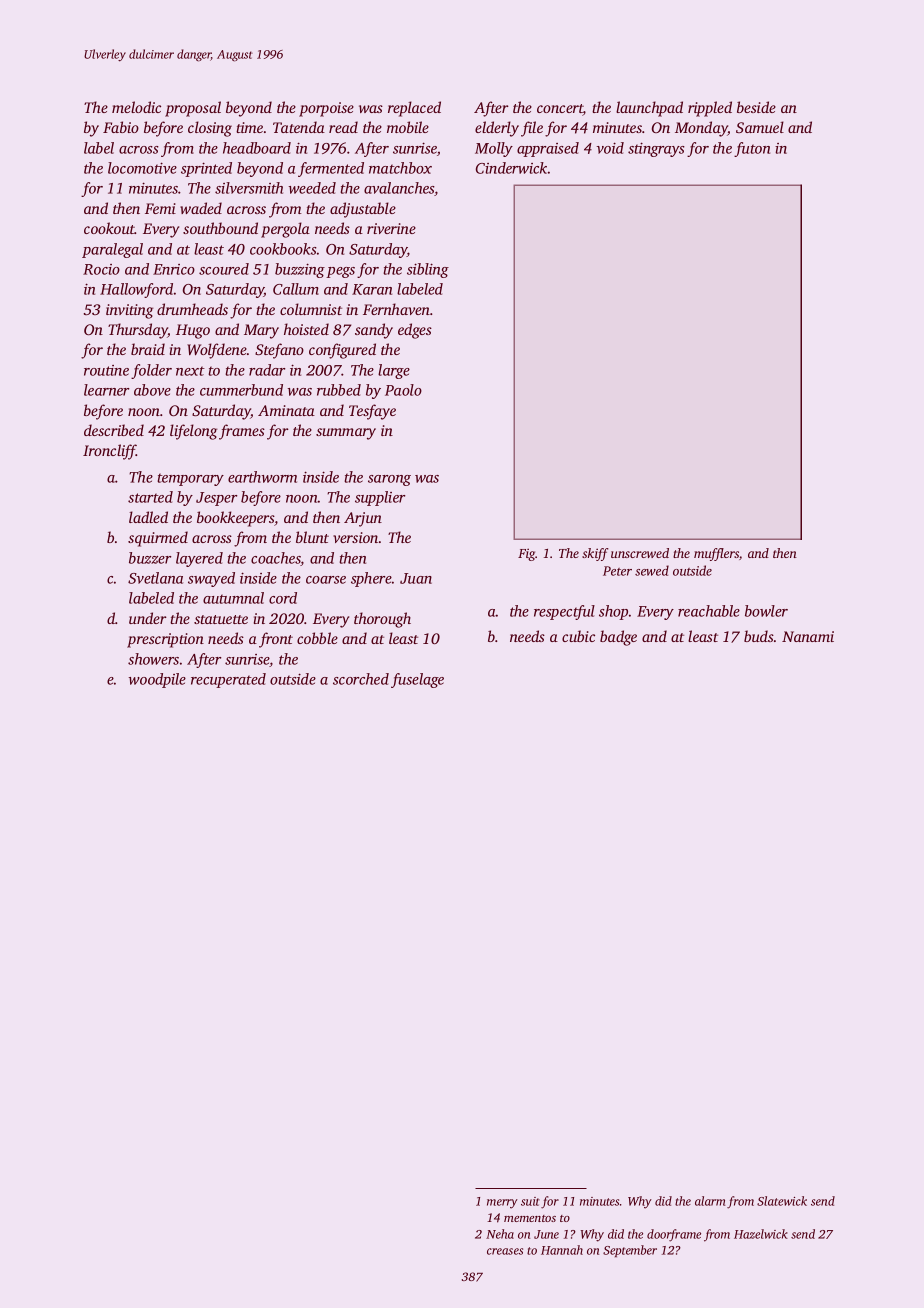  What do you see at coordinates (716, 554) in the screenshot?
I see `mufflers` at bounding box center [716, 554].
